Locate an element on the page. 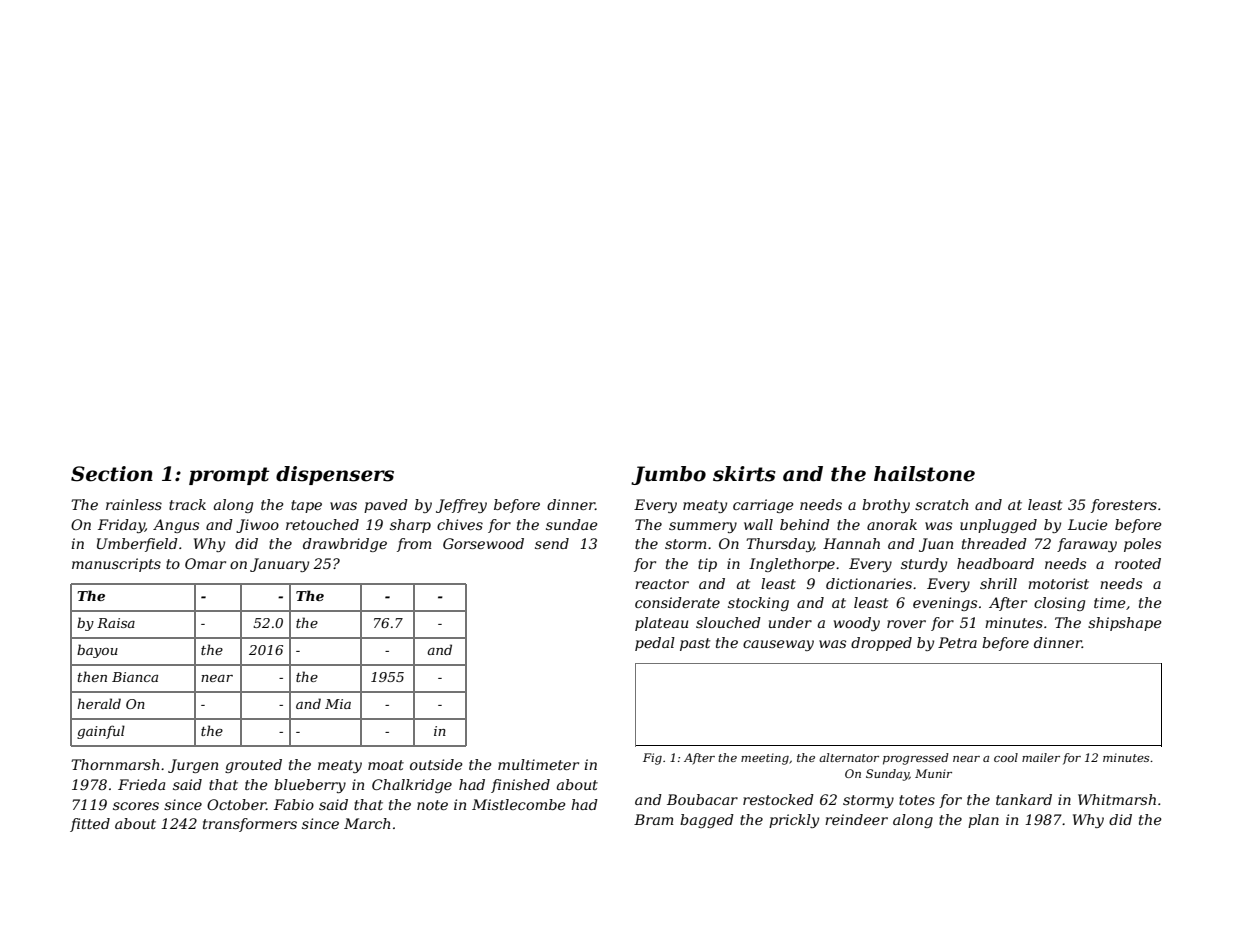 Image resolution: width=1233 pixels, height=952 pixels. Boubacar is located at coordinates (702, 799).
